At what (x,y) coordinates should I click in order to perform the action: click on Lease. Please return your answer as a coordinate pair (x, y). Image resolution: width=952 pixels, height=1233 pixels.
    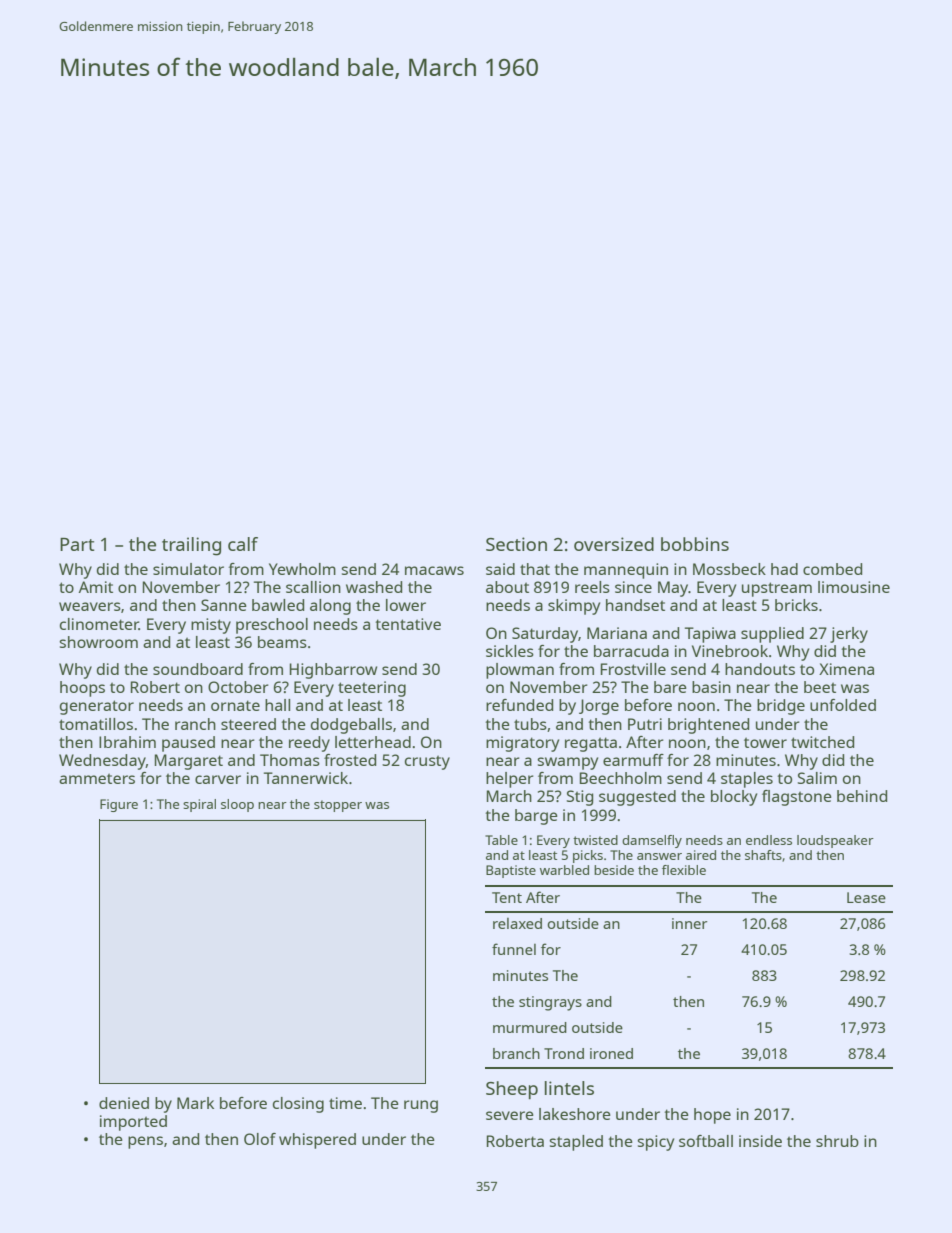
    Looking at the image, I should click on (866, 897).
